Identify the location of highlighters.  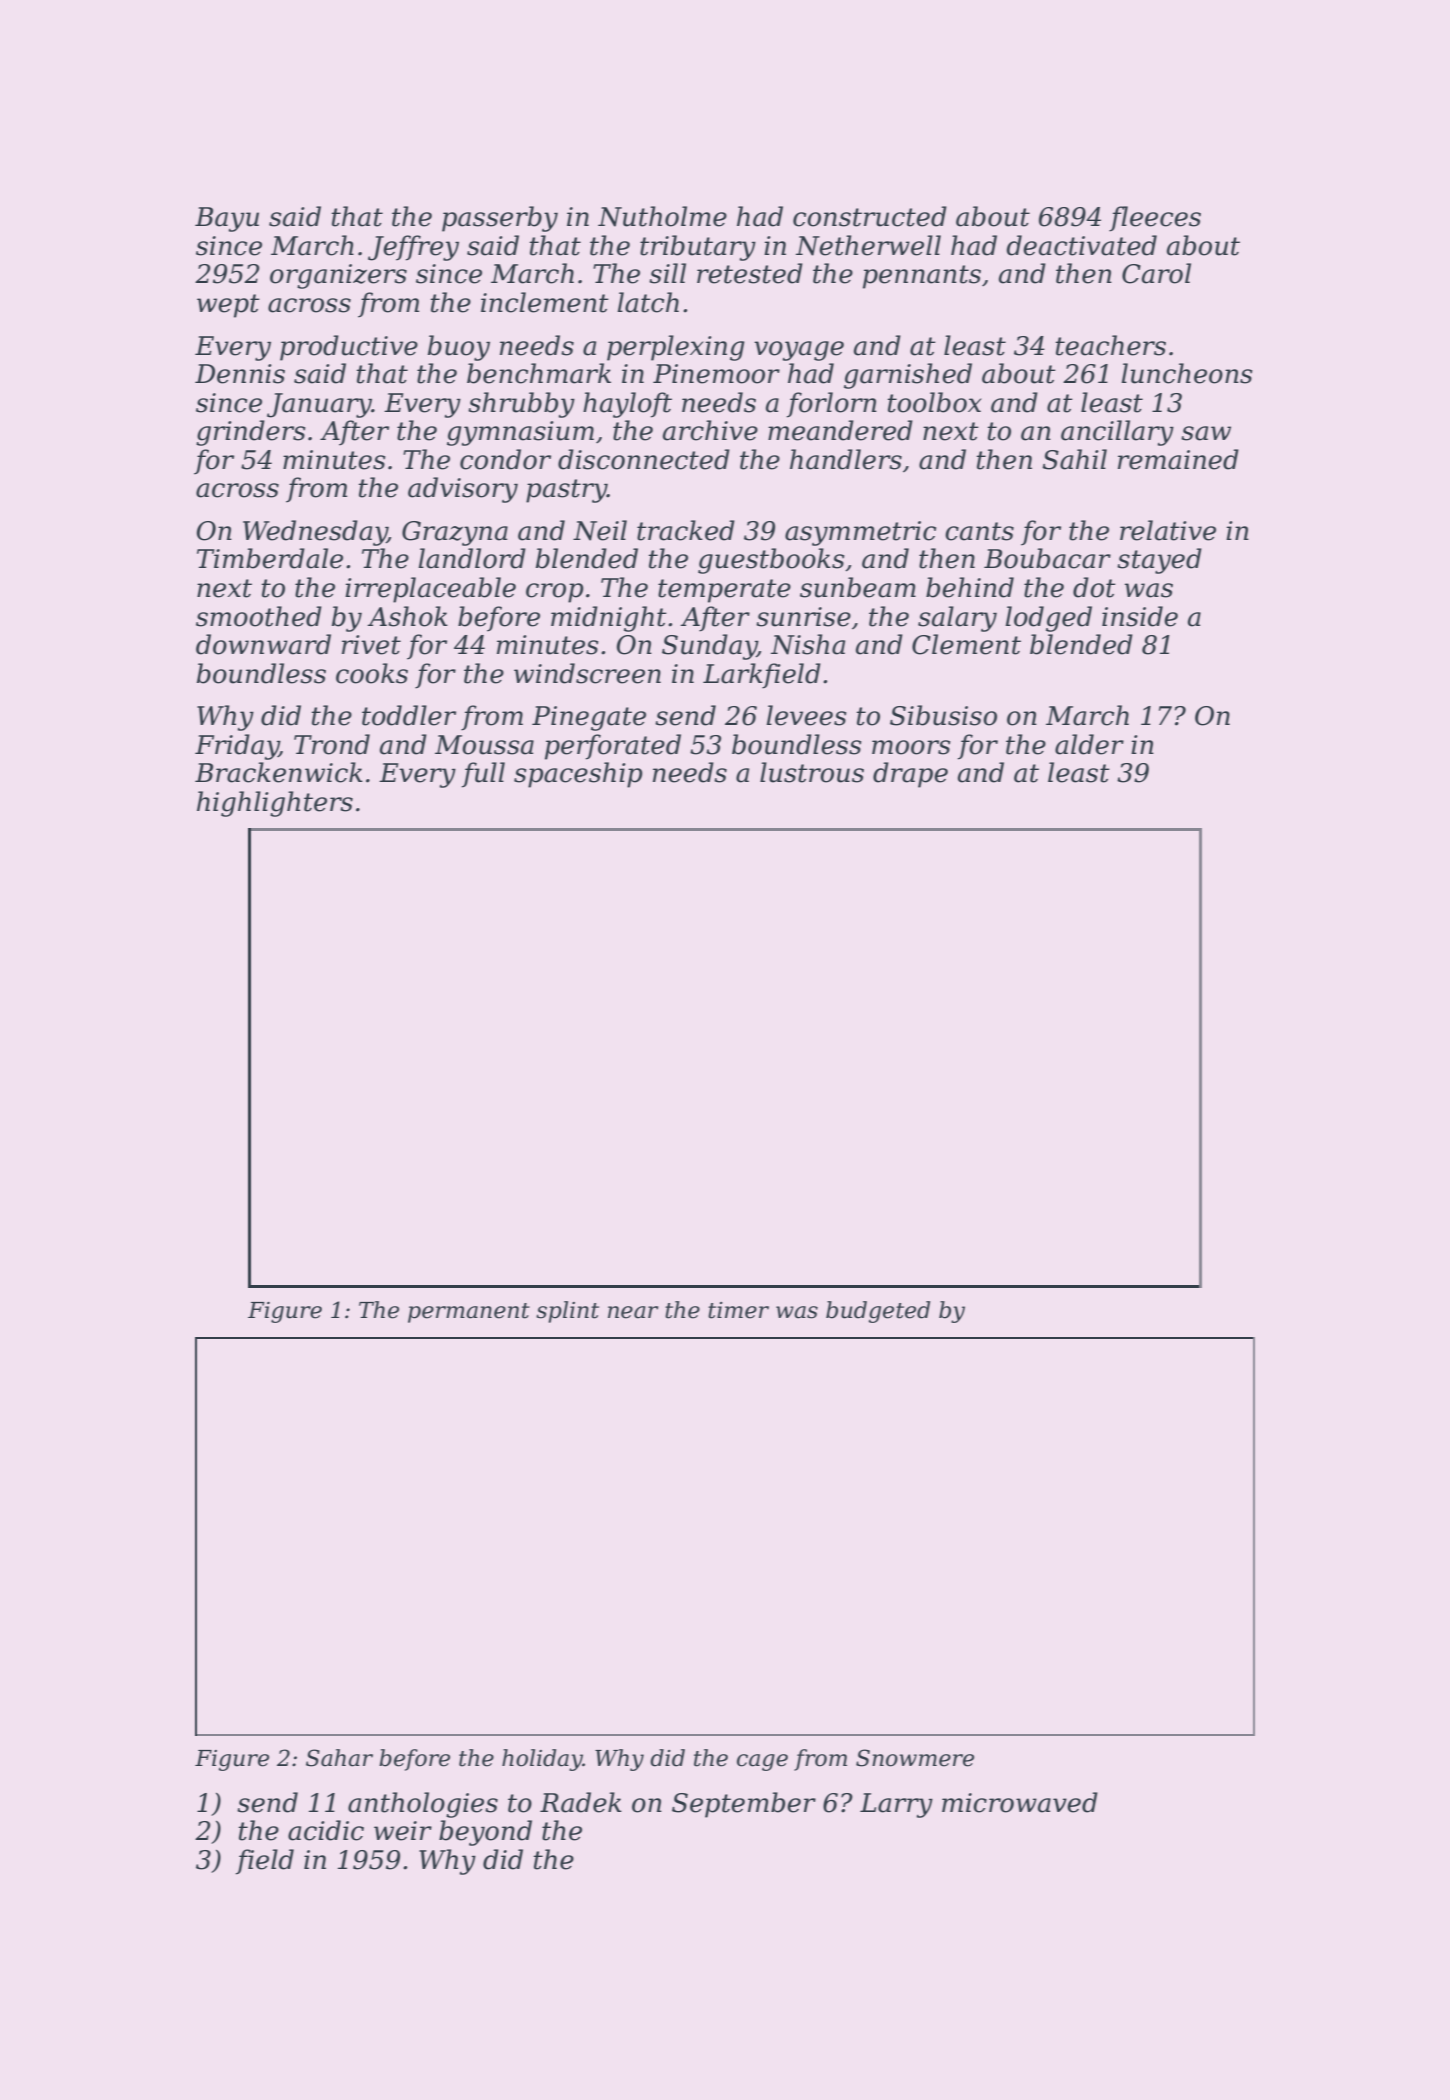
(275, 804).
